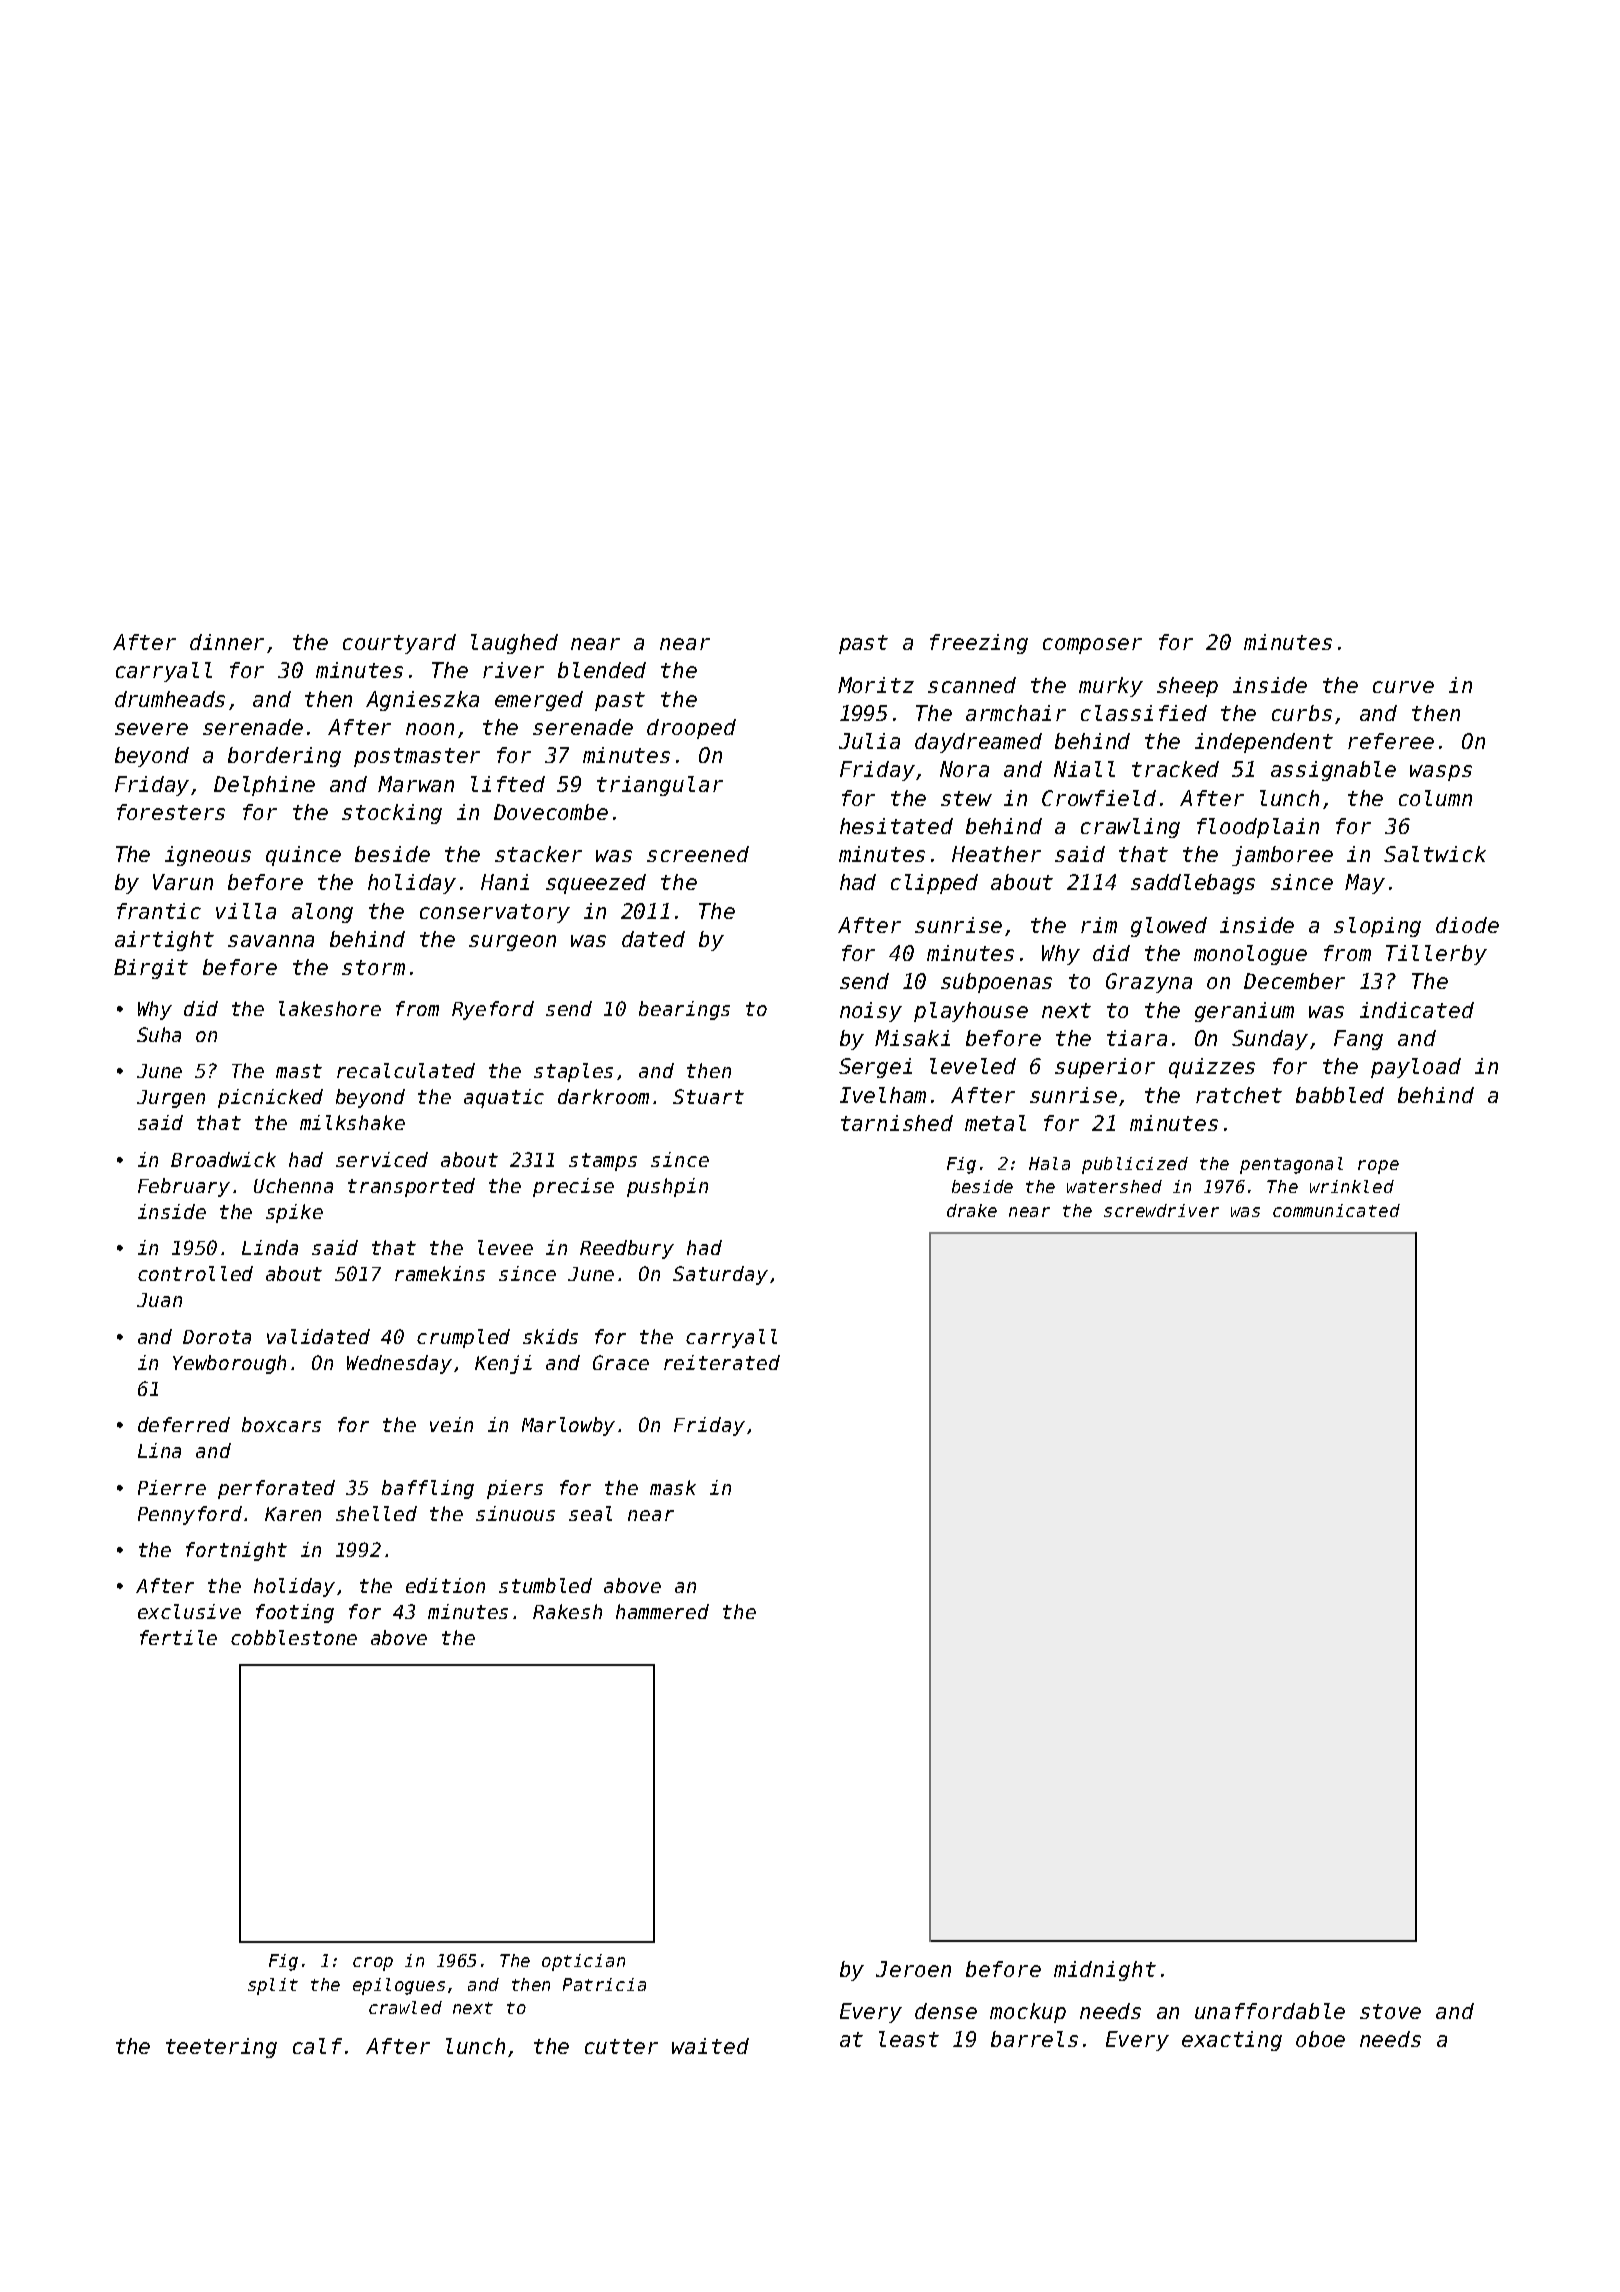  Describe the element at coordinates (440, 1273) in the screenshot. I see `ramekins` at that location.
